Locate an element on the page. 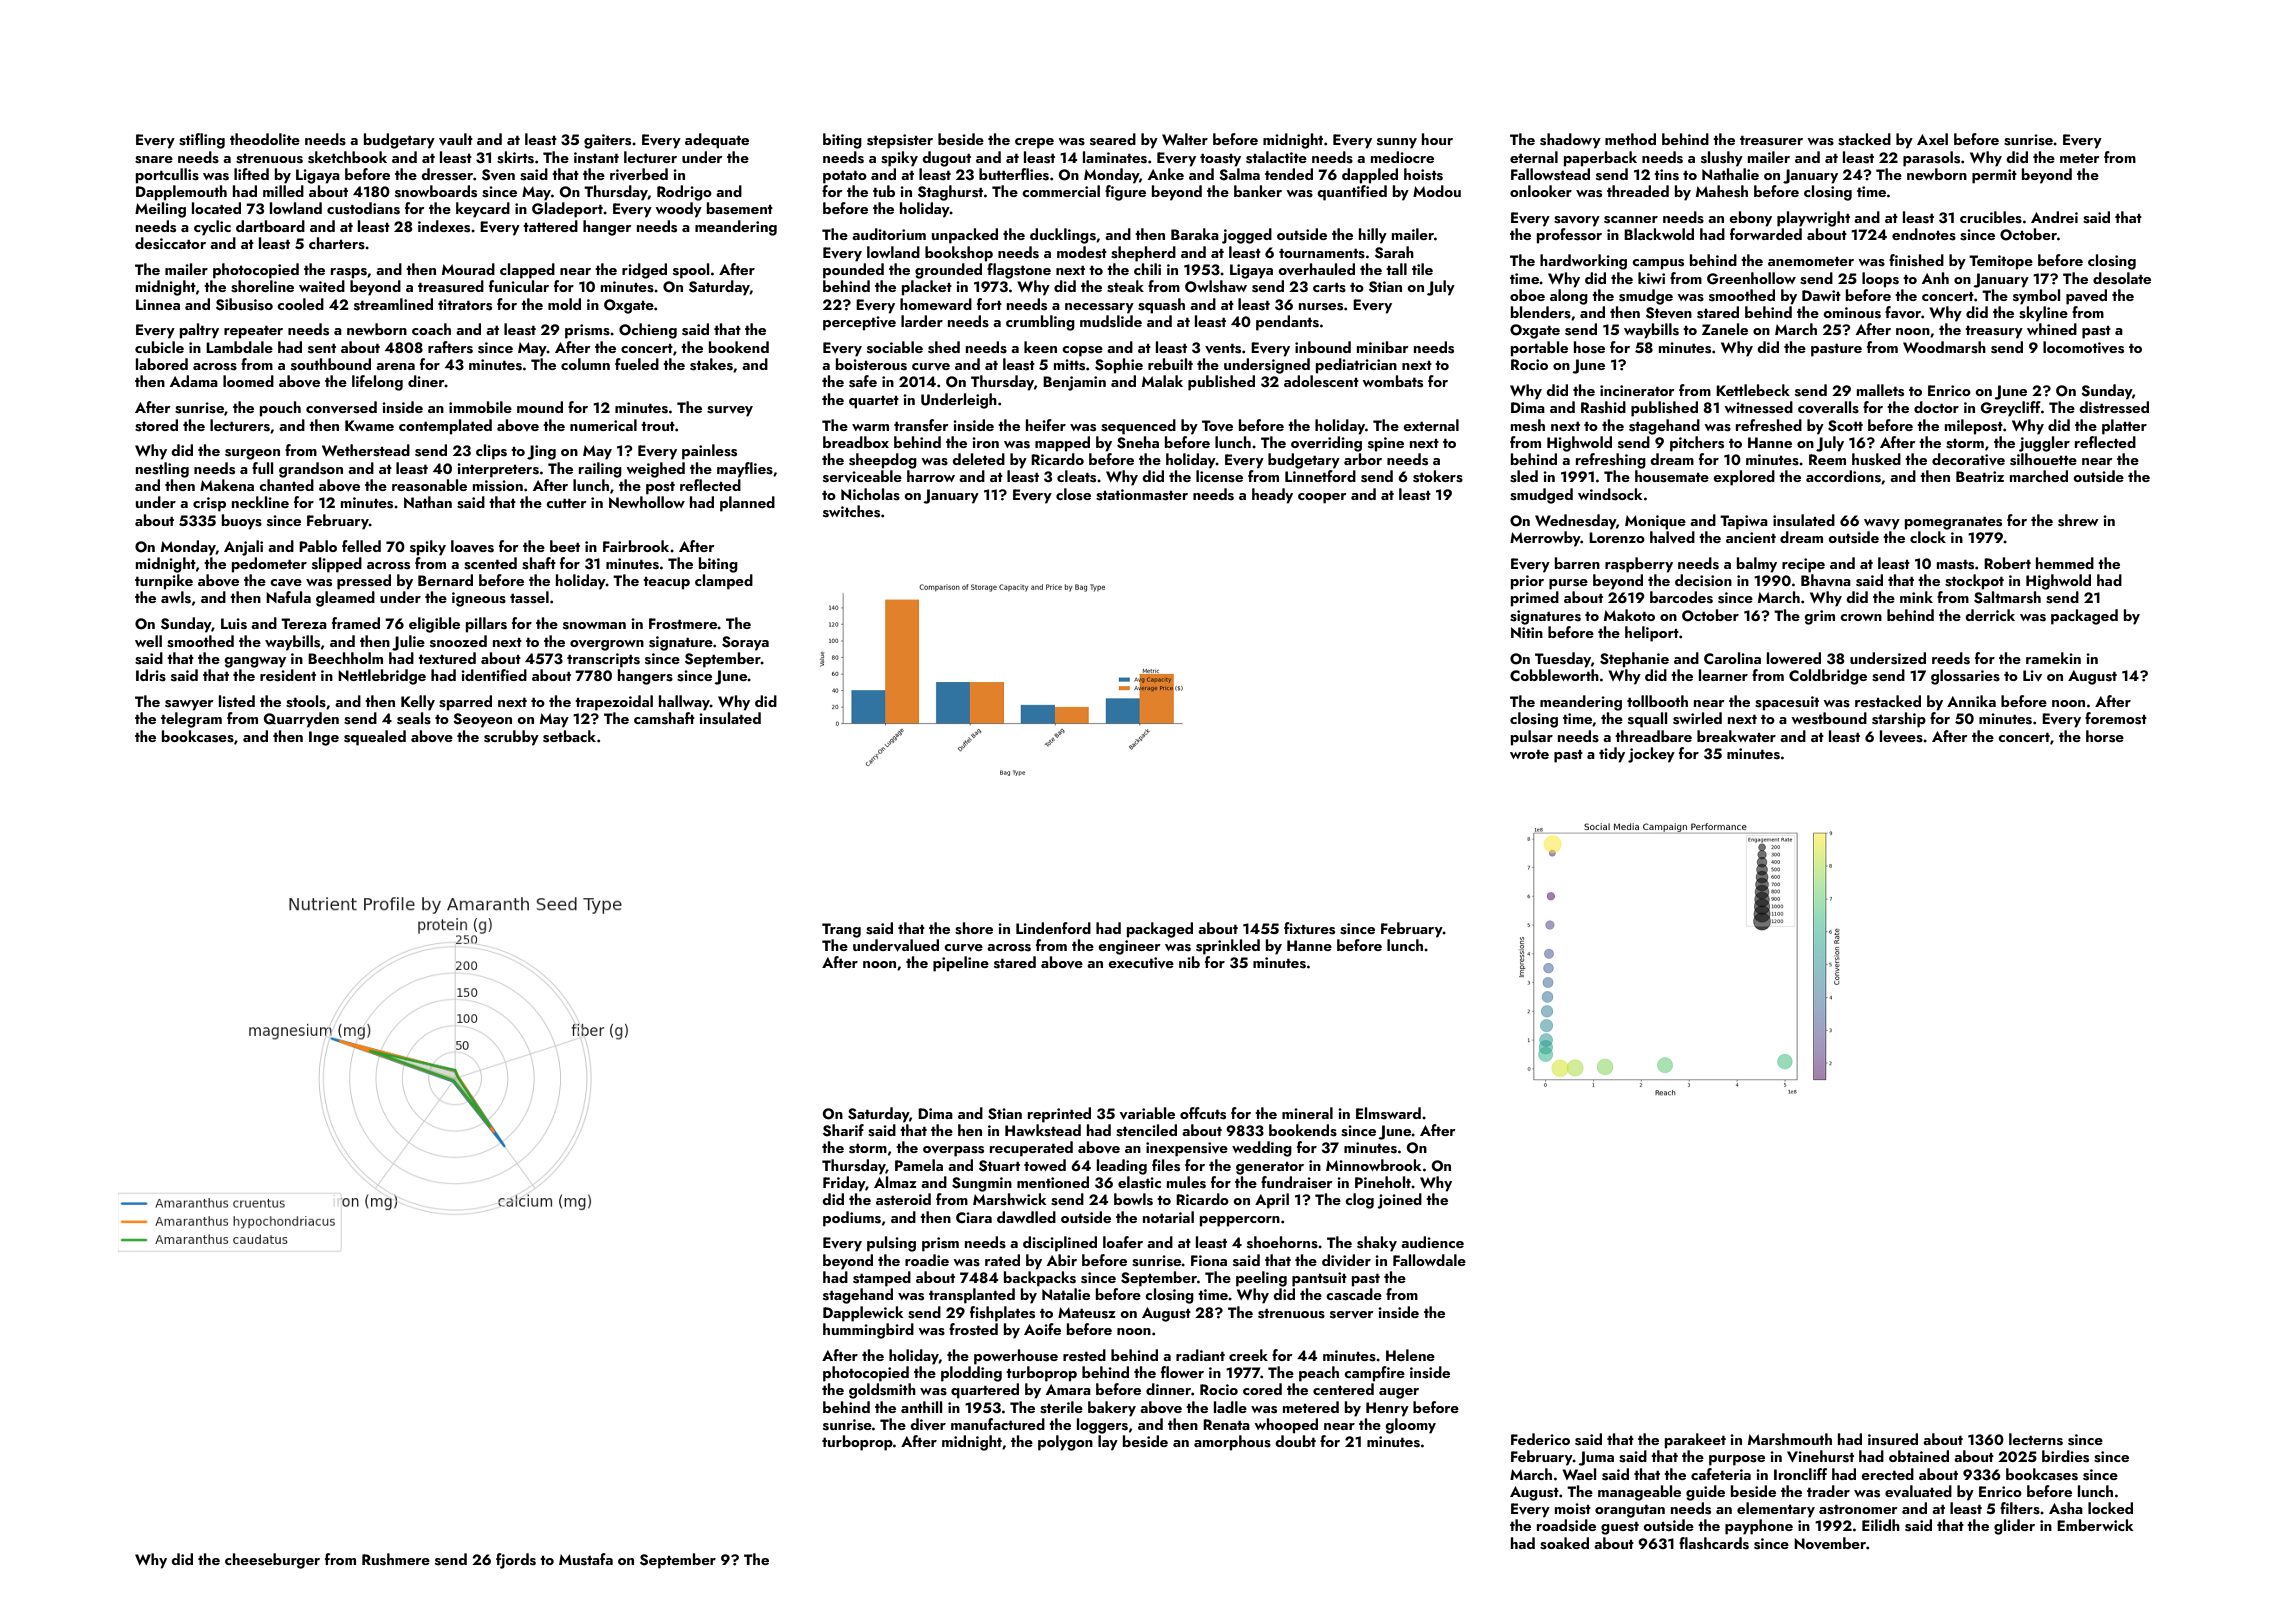 This page has width=2289, height=1619. flashcards is located at coordinates (1714, 1543).
